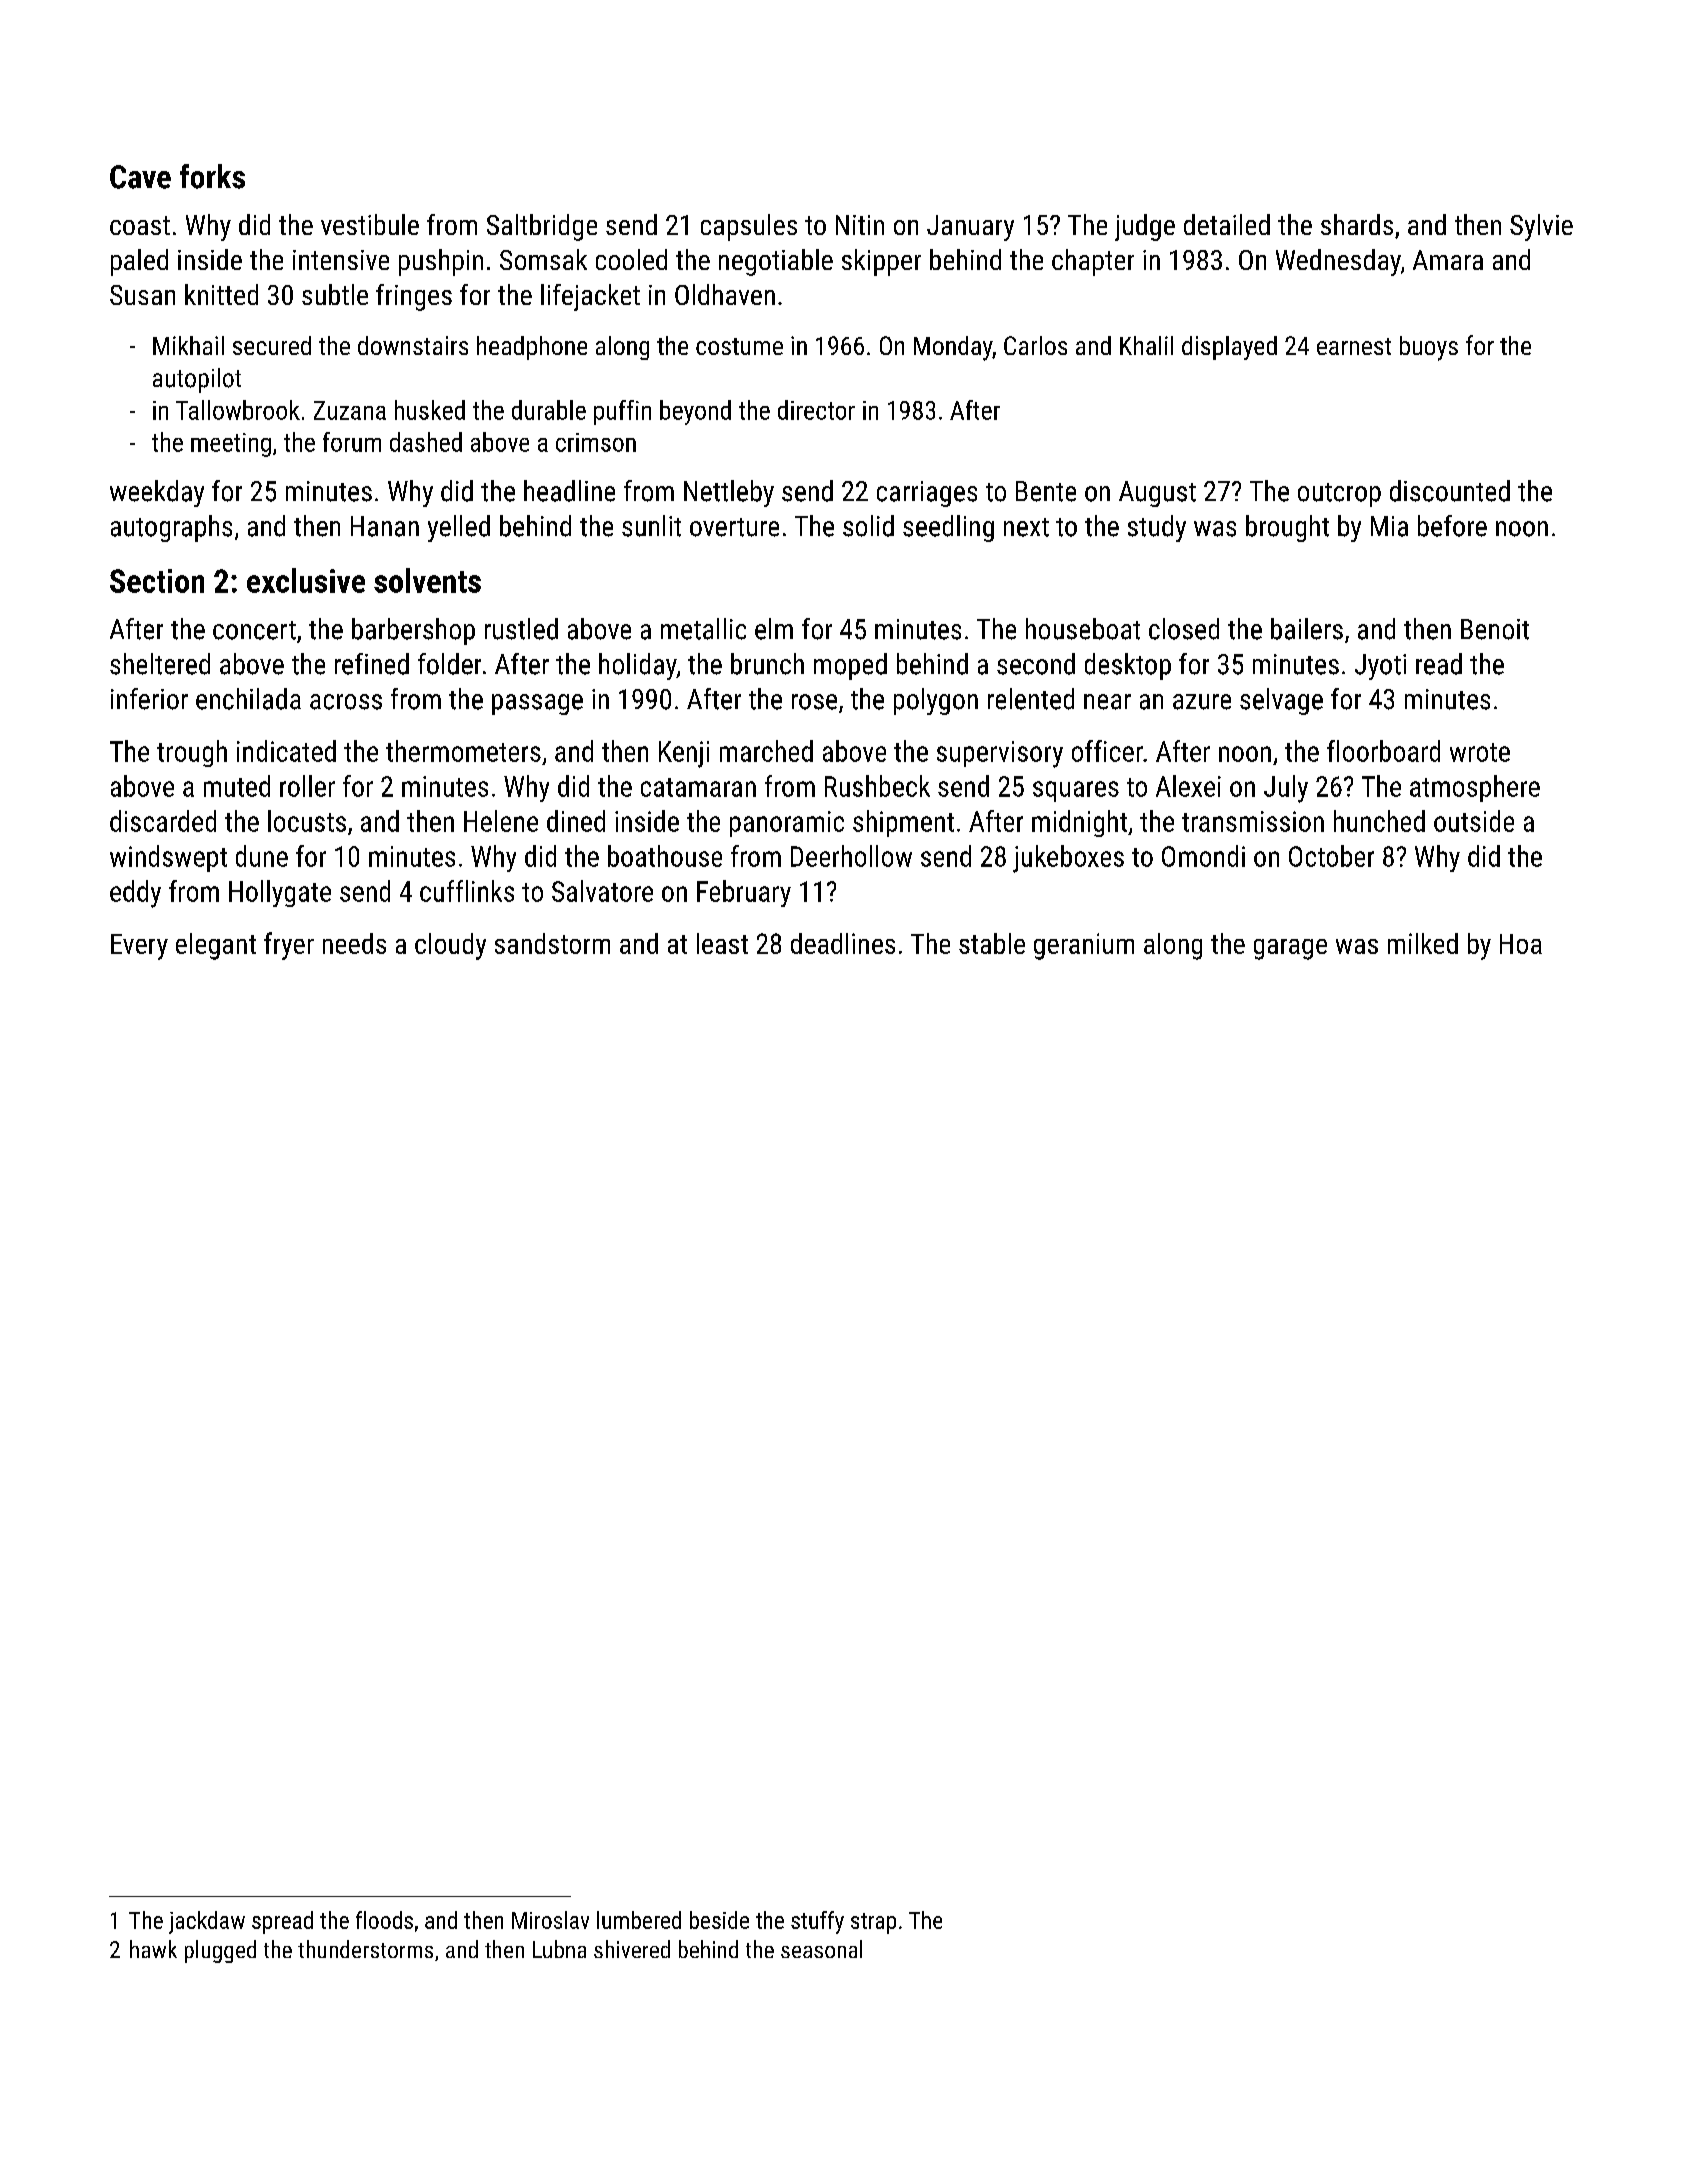 Image resolution: width=1683 pixels, height=2178 pixels. Describe the element at coordinates (153, 1949) in the screenshot. I see `hawk` at that location.
